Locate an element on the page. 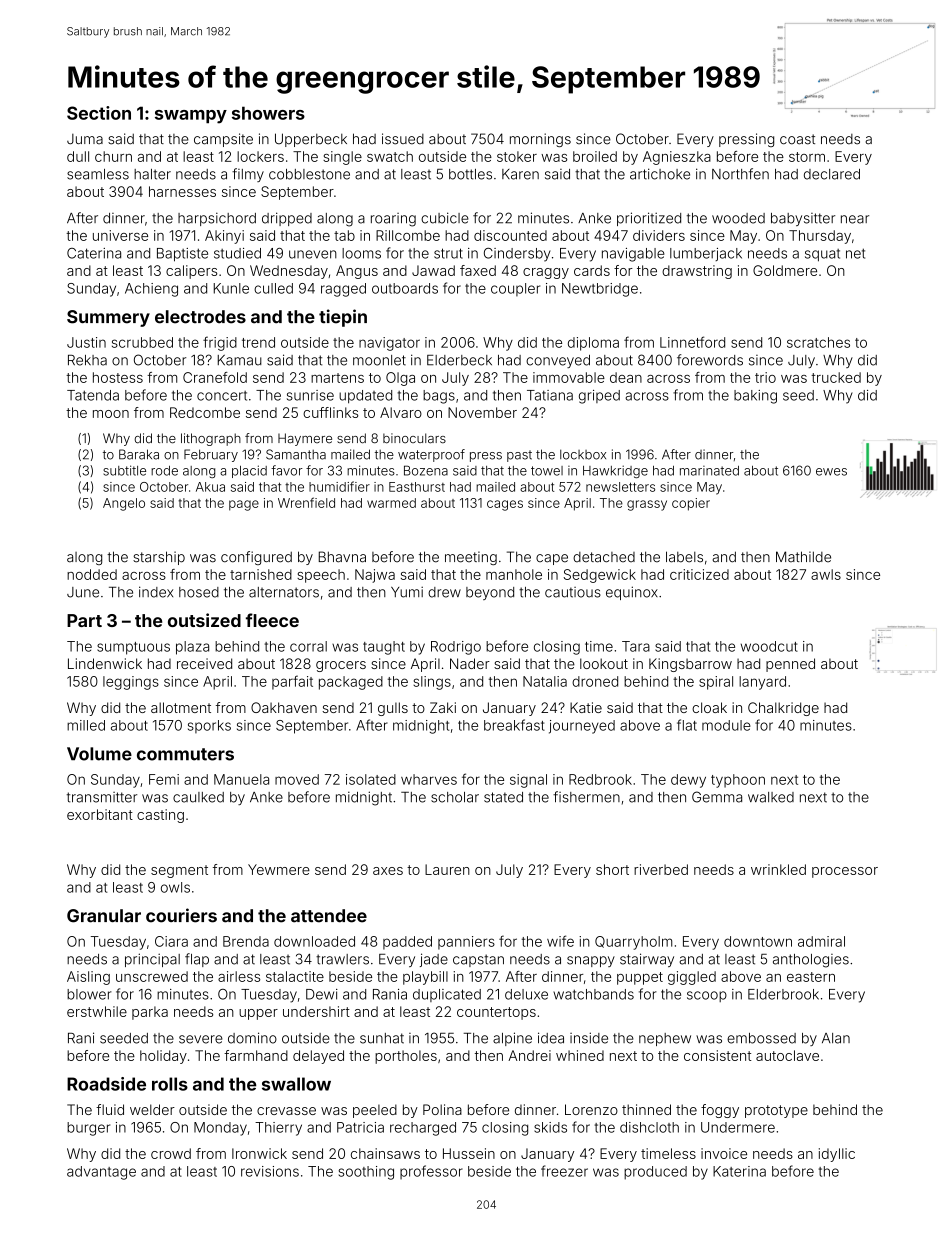  manhole is located at coordinates (514, 574).
